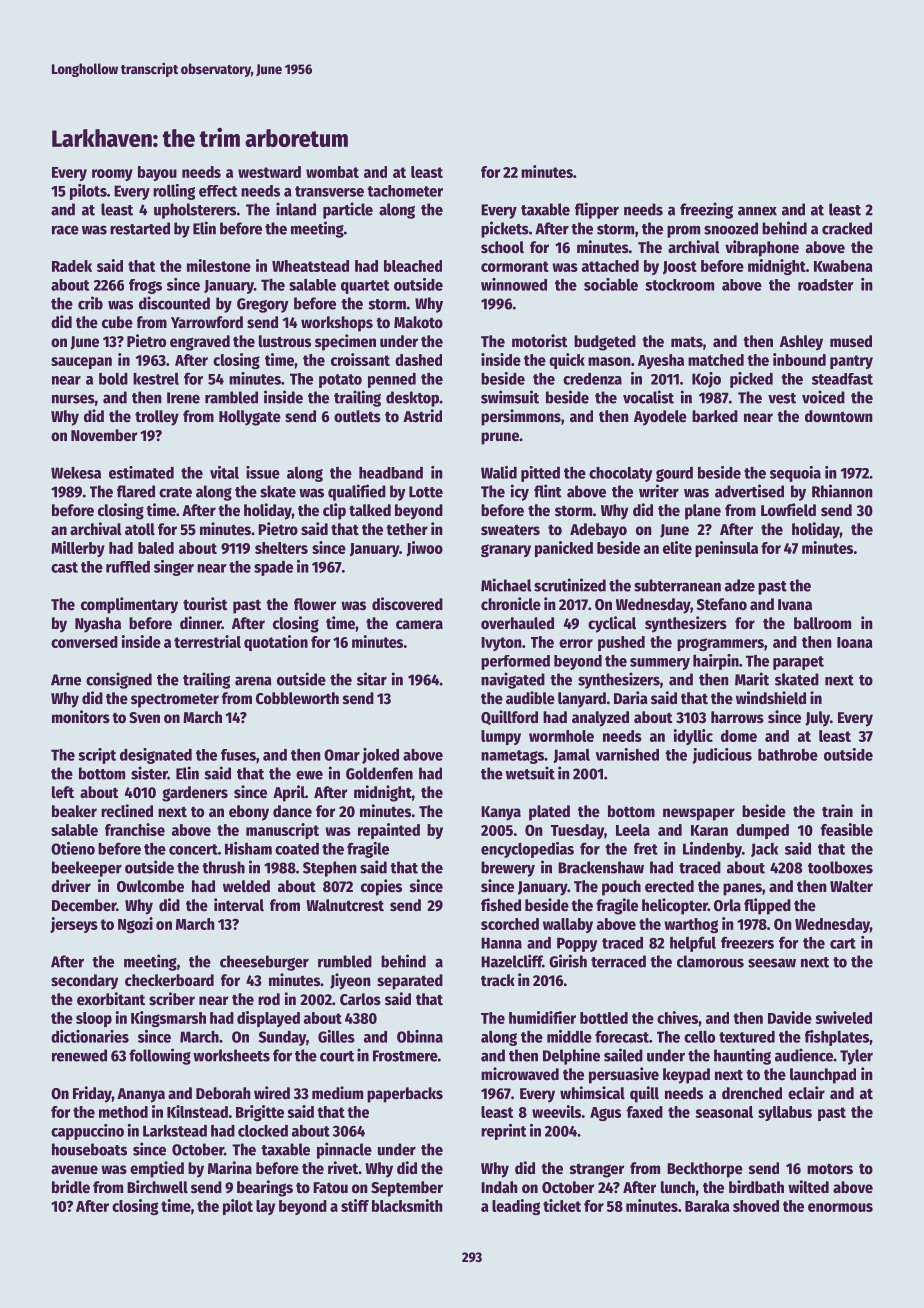 Image resolution: width=924 pixels, height=1308 pixels. I want to click on Radek, so click(72, 266).
